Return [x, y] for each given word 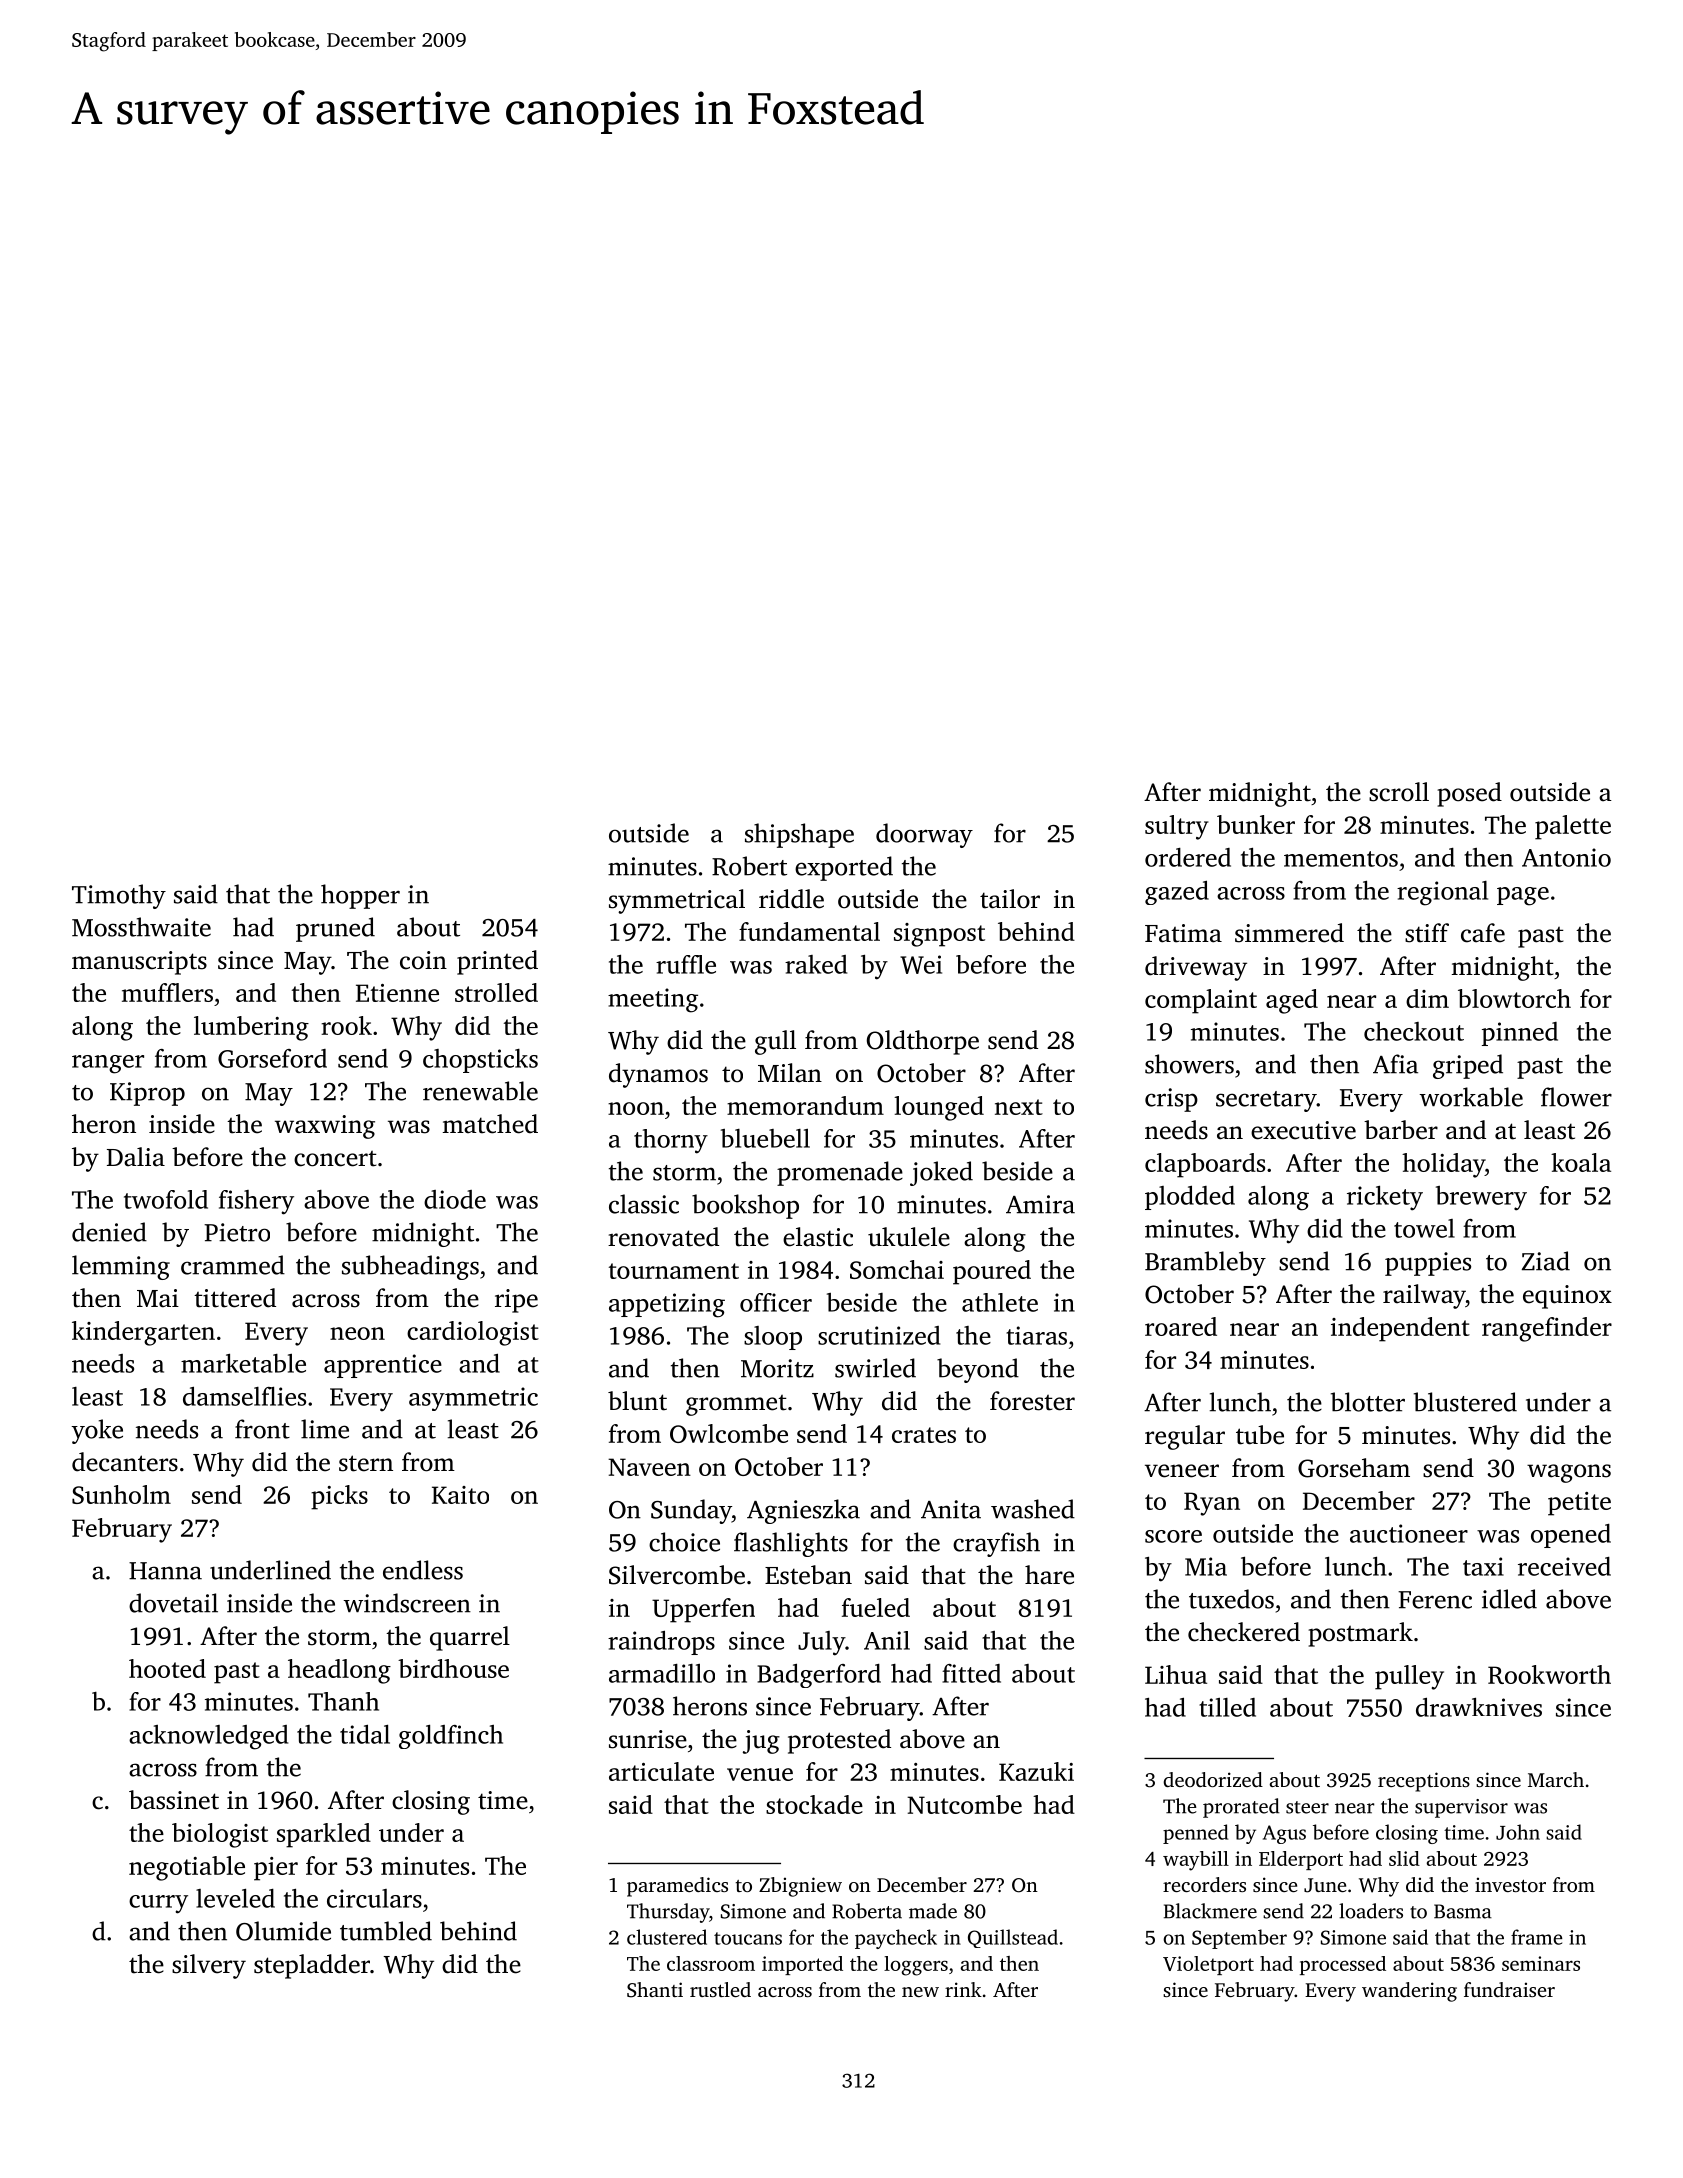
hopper [360, 896]
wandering [1409, 1992]
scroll [1399, 792]
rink [963, 1989]
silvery [209, 1966]
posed [1469, 794]
